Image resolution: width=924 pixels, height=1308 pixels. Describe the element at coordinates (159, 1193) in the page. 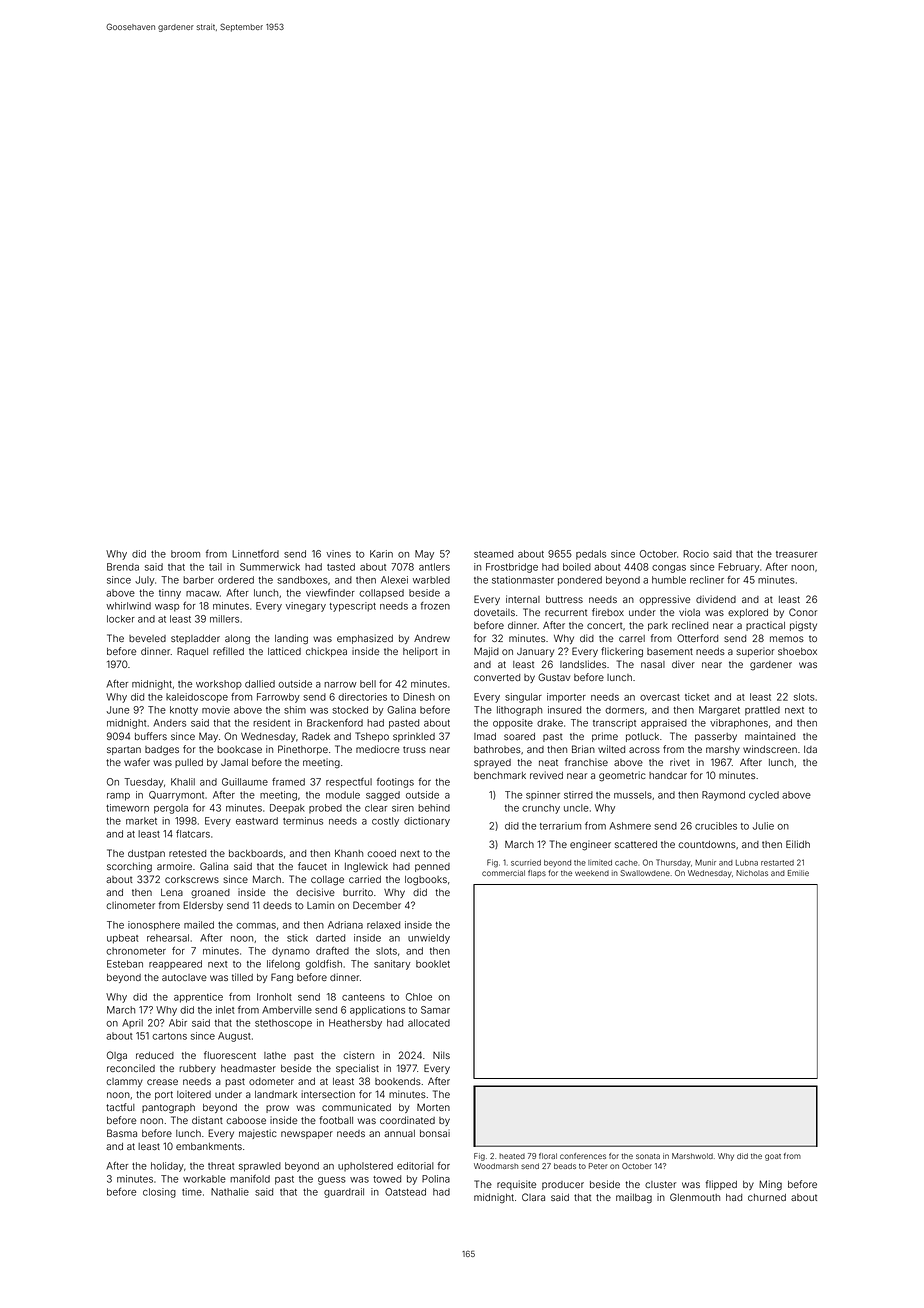

I see `closing` at that location.
